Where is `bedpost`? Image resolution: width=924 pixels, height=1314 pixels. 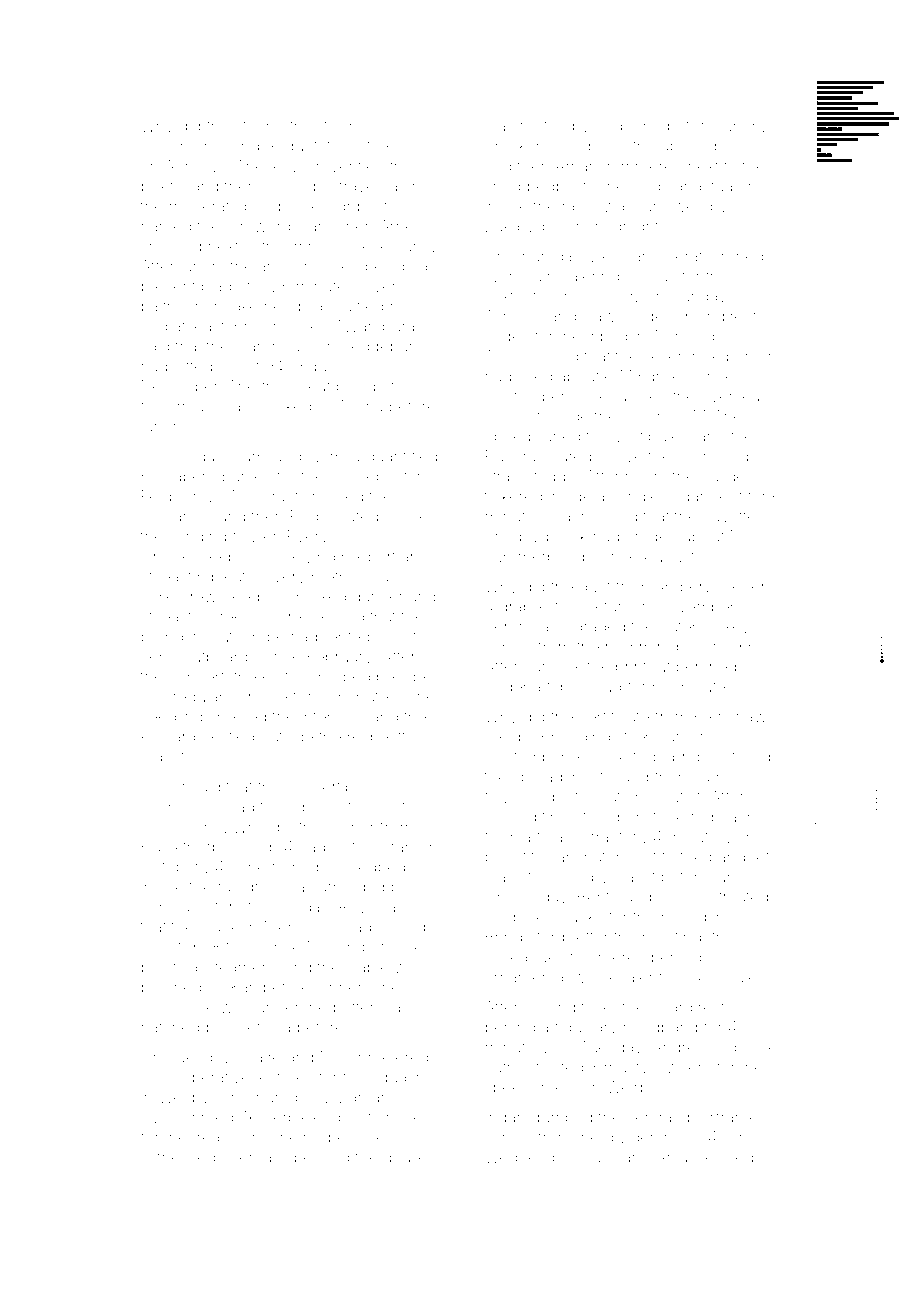
bedpost is located at coordinates (557, 186).
